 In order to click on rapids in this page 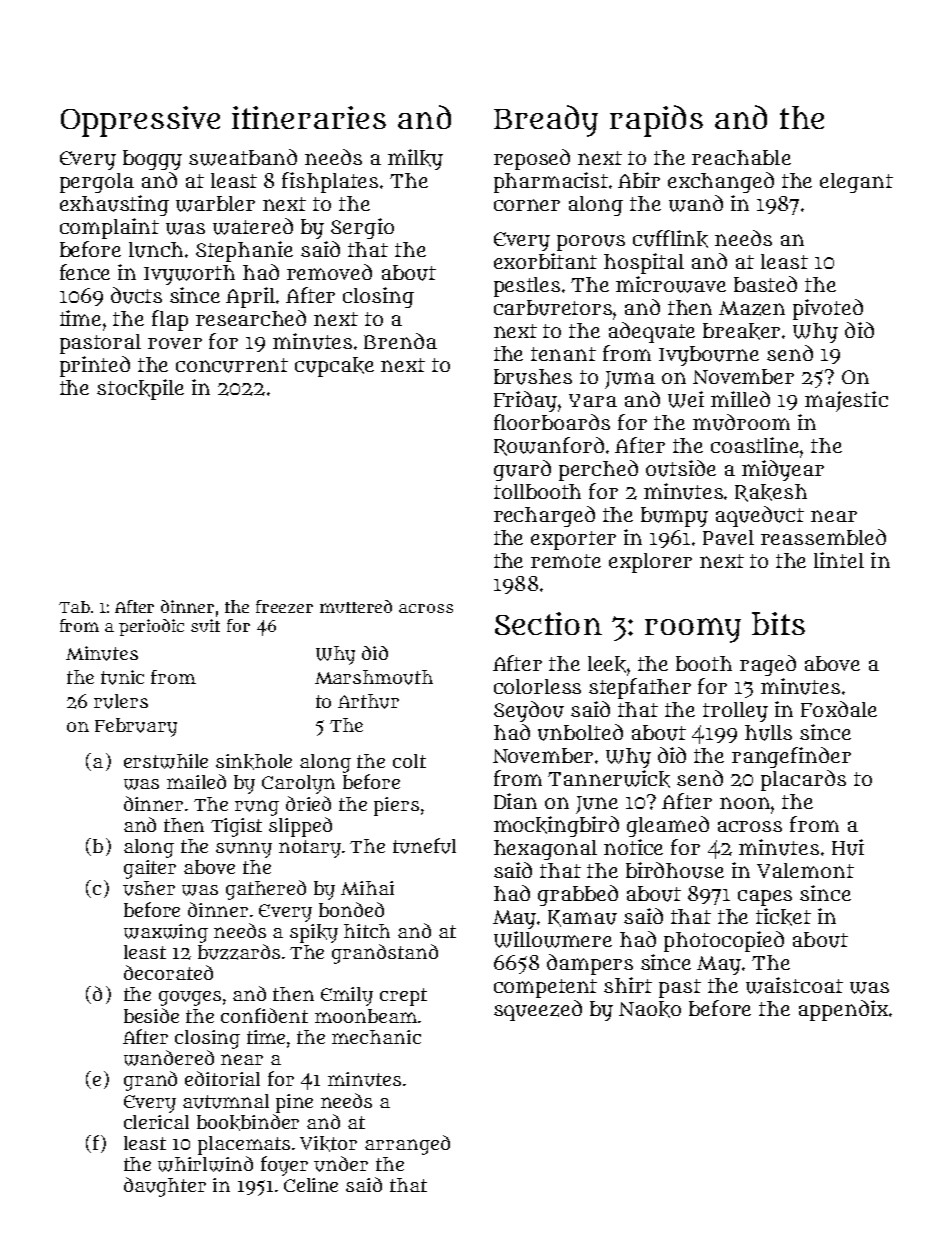, I will do `click(656, 121)`.
